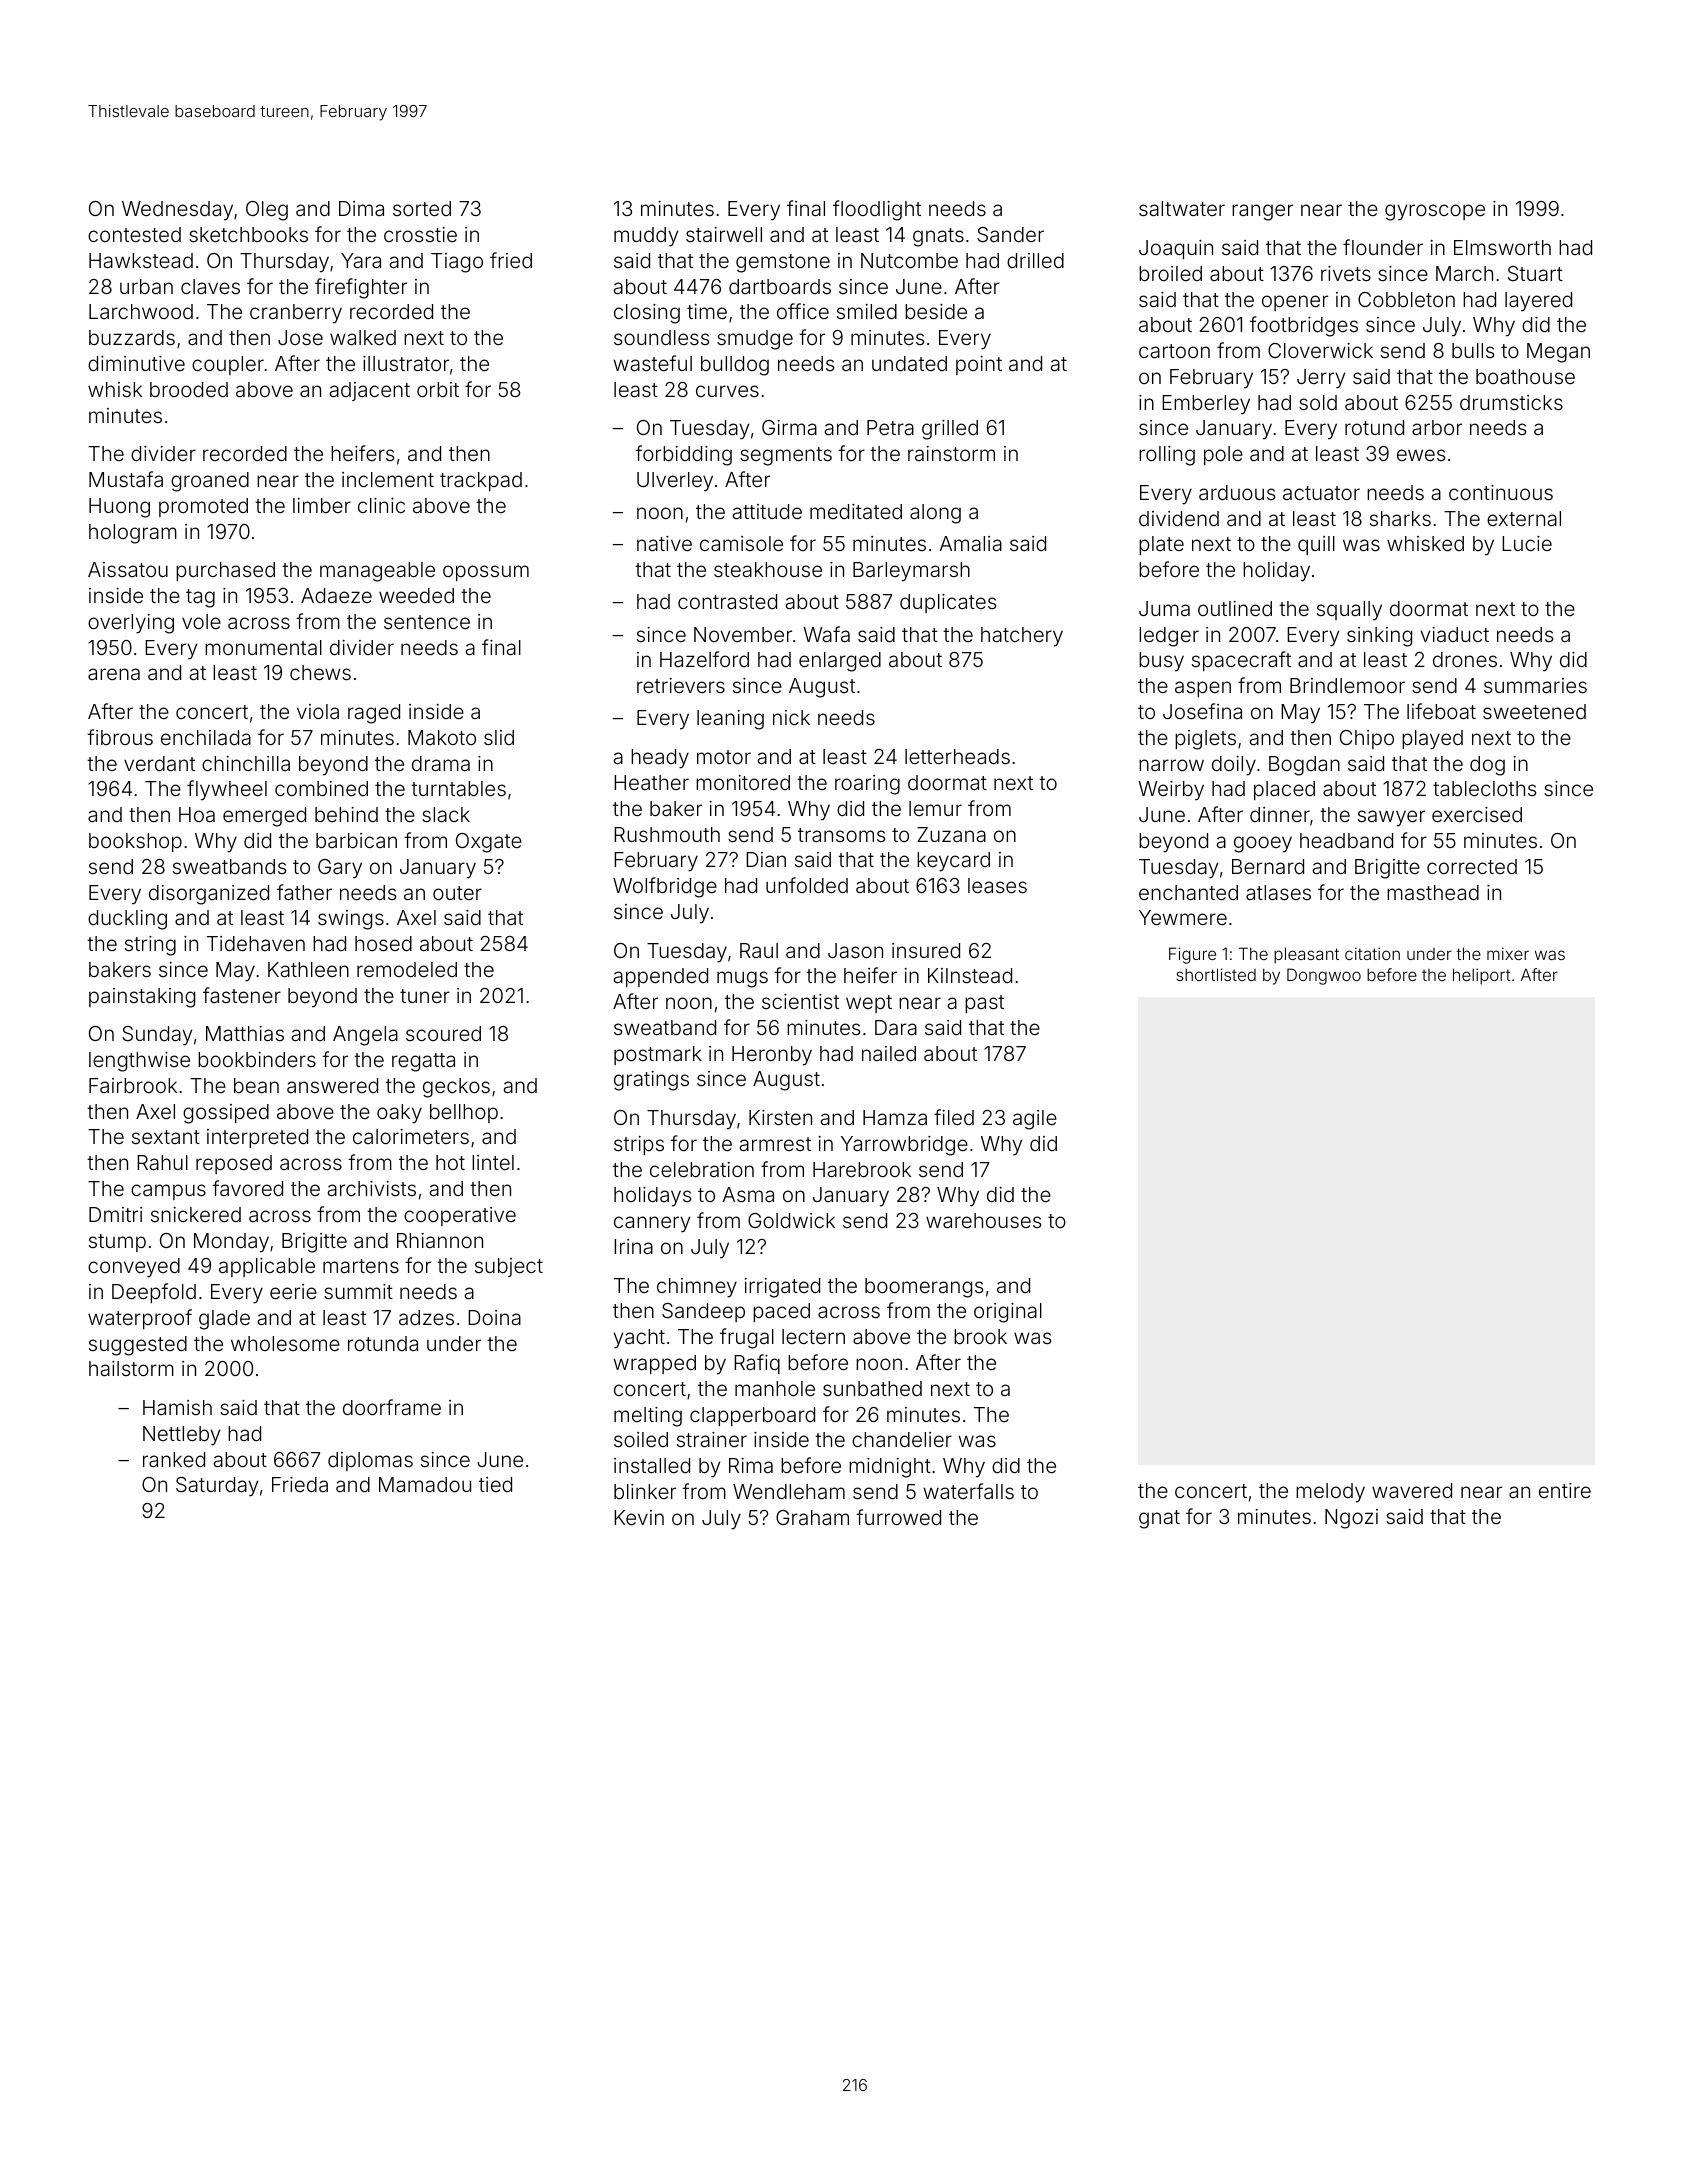  Describe the element at coordinates (748, 1194) in the screenshot. I see `Asma` at that location.
